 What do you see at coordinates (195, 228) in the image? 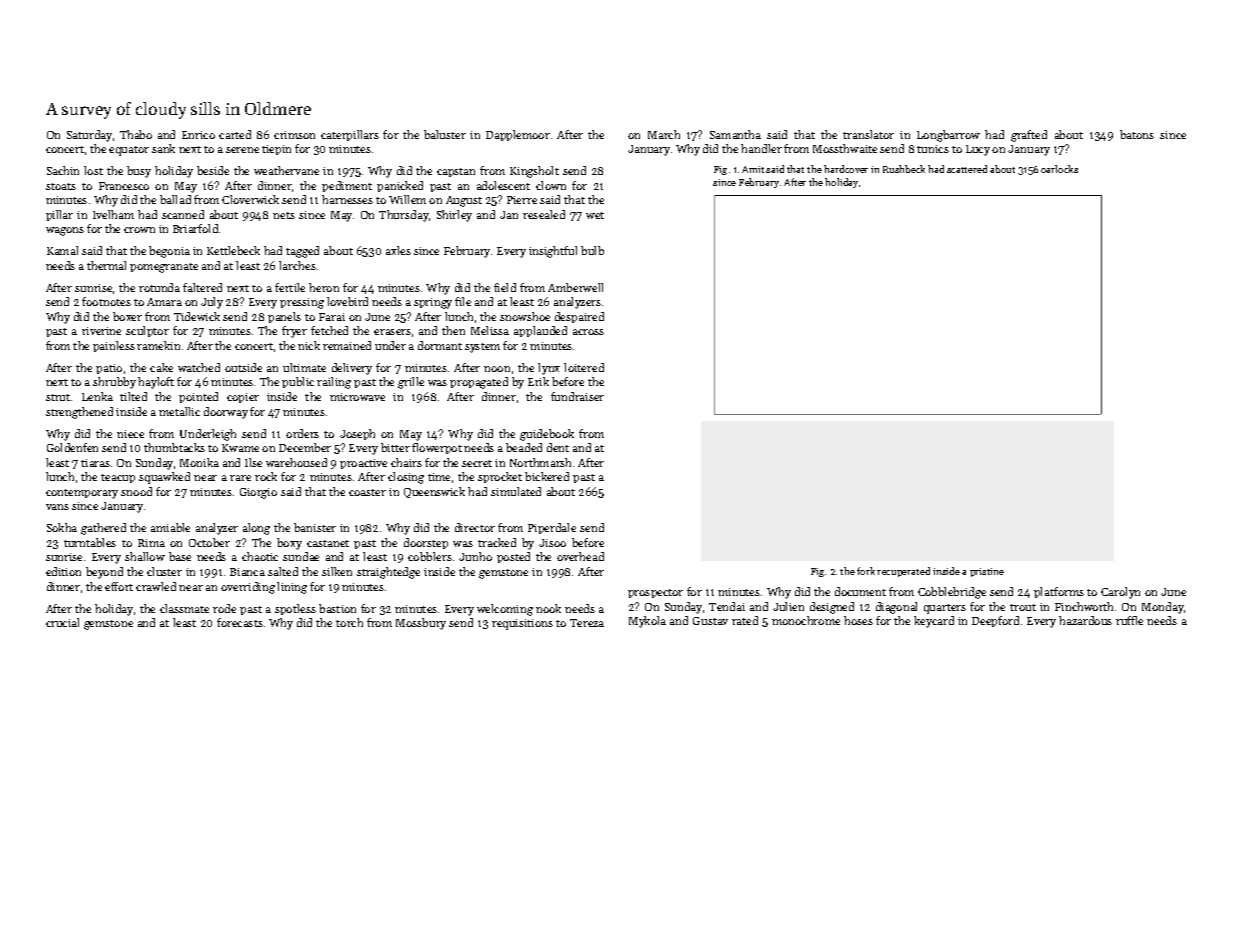
I see `Briarfold` at bounding box center [195, 228].
